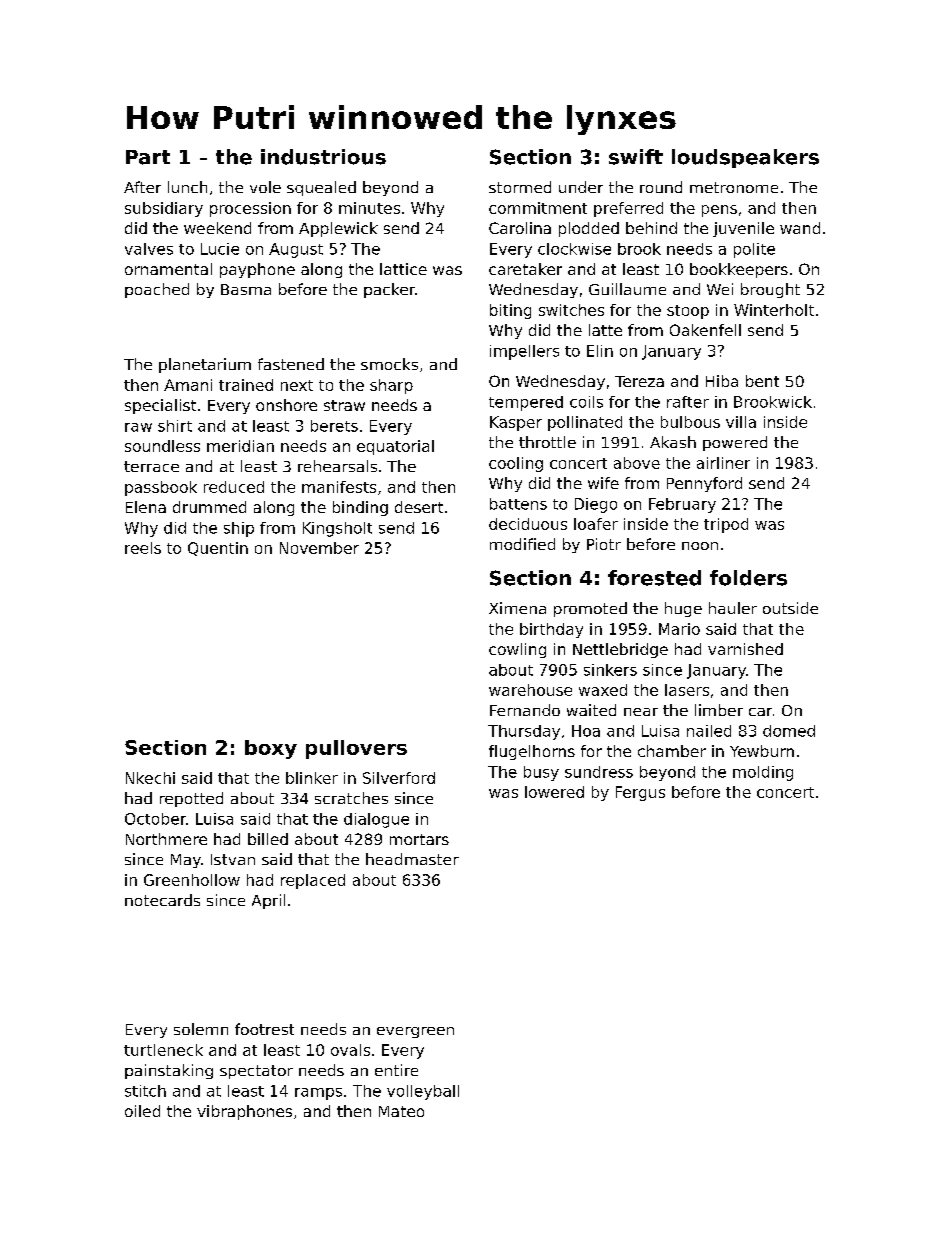 The width and height of the screenshot is (952, 1233). Describe the element at coordinates (233, 859) in the screenshot. I see `Istvan` at that location.
